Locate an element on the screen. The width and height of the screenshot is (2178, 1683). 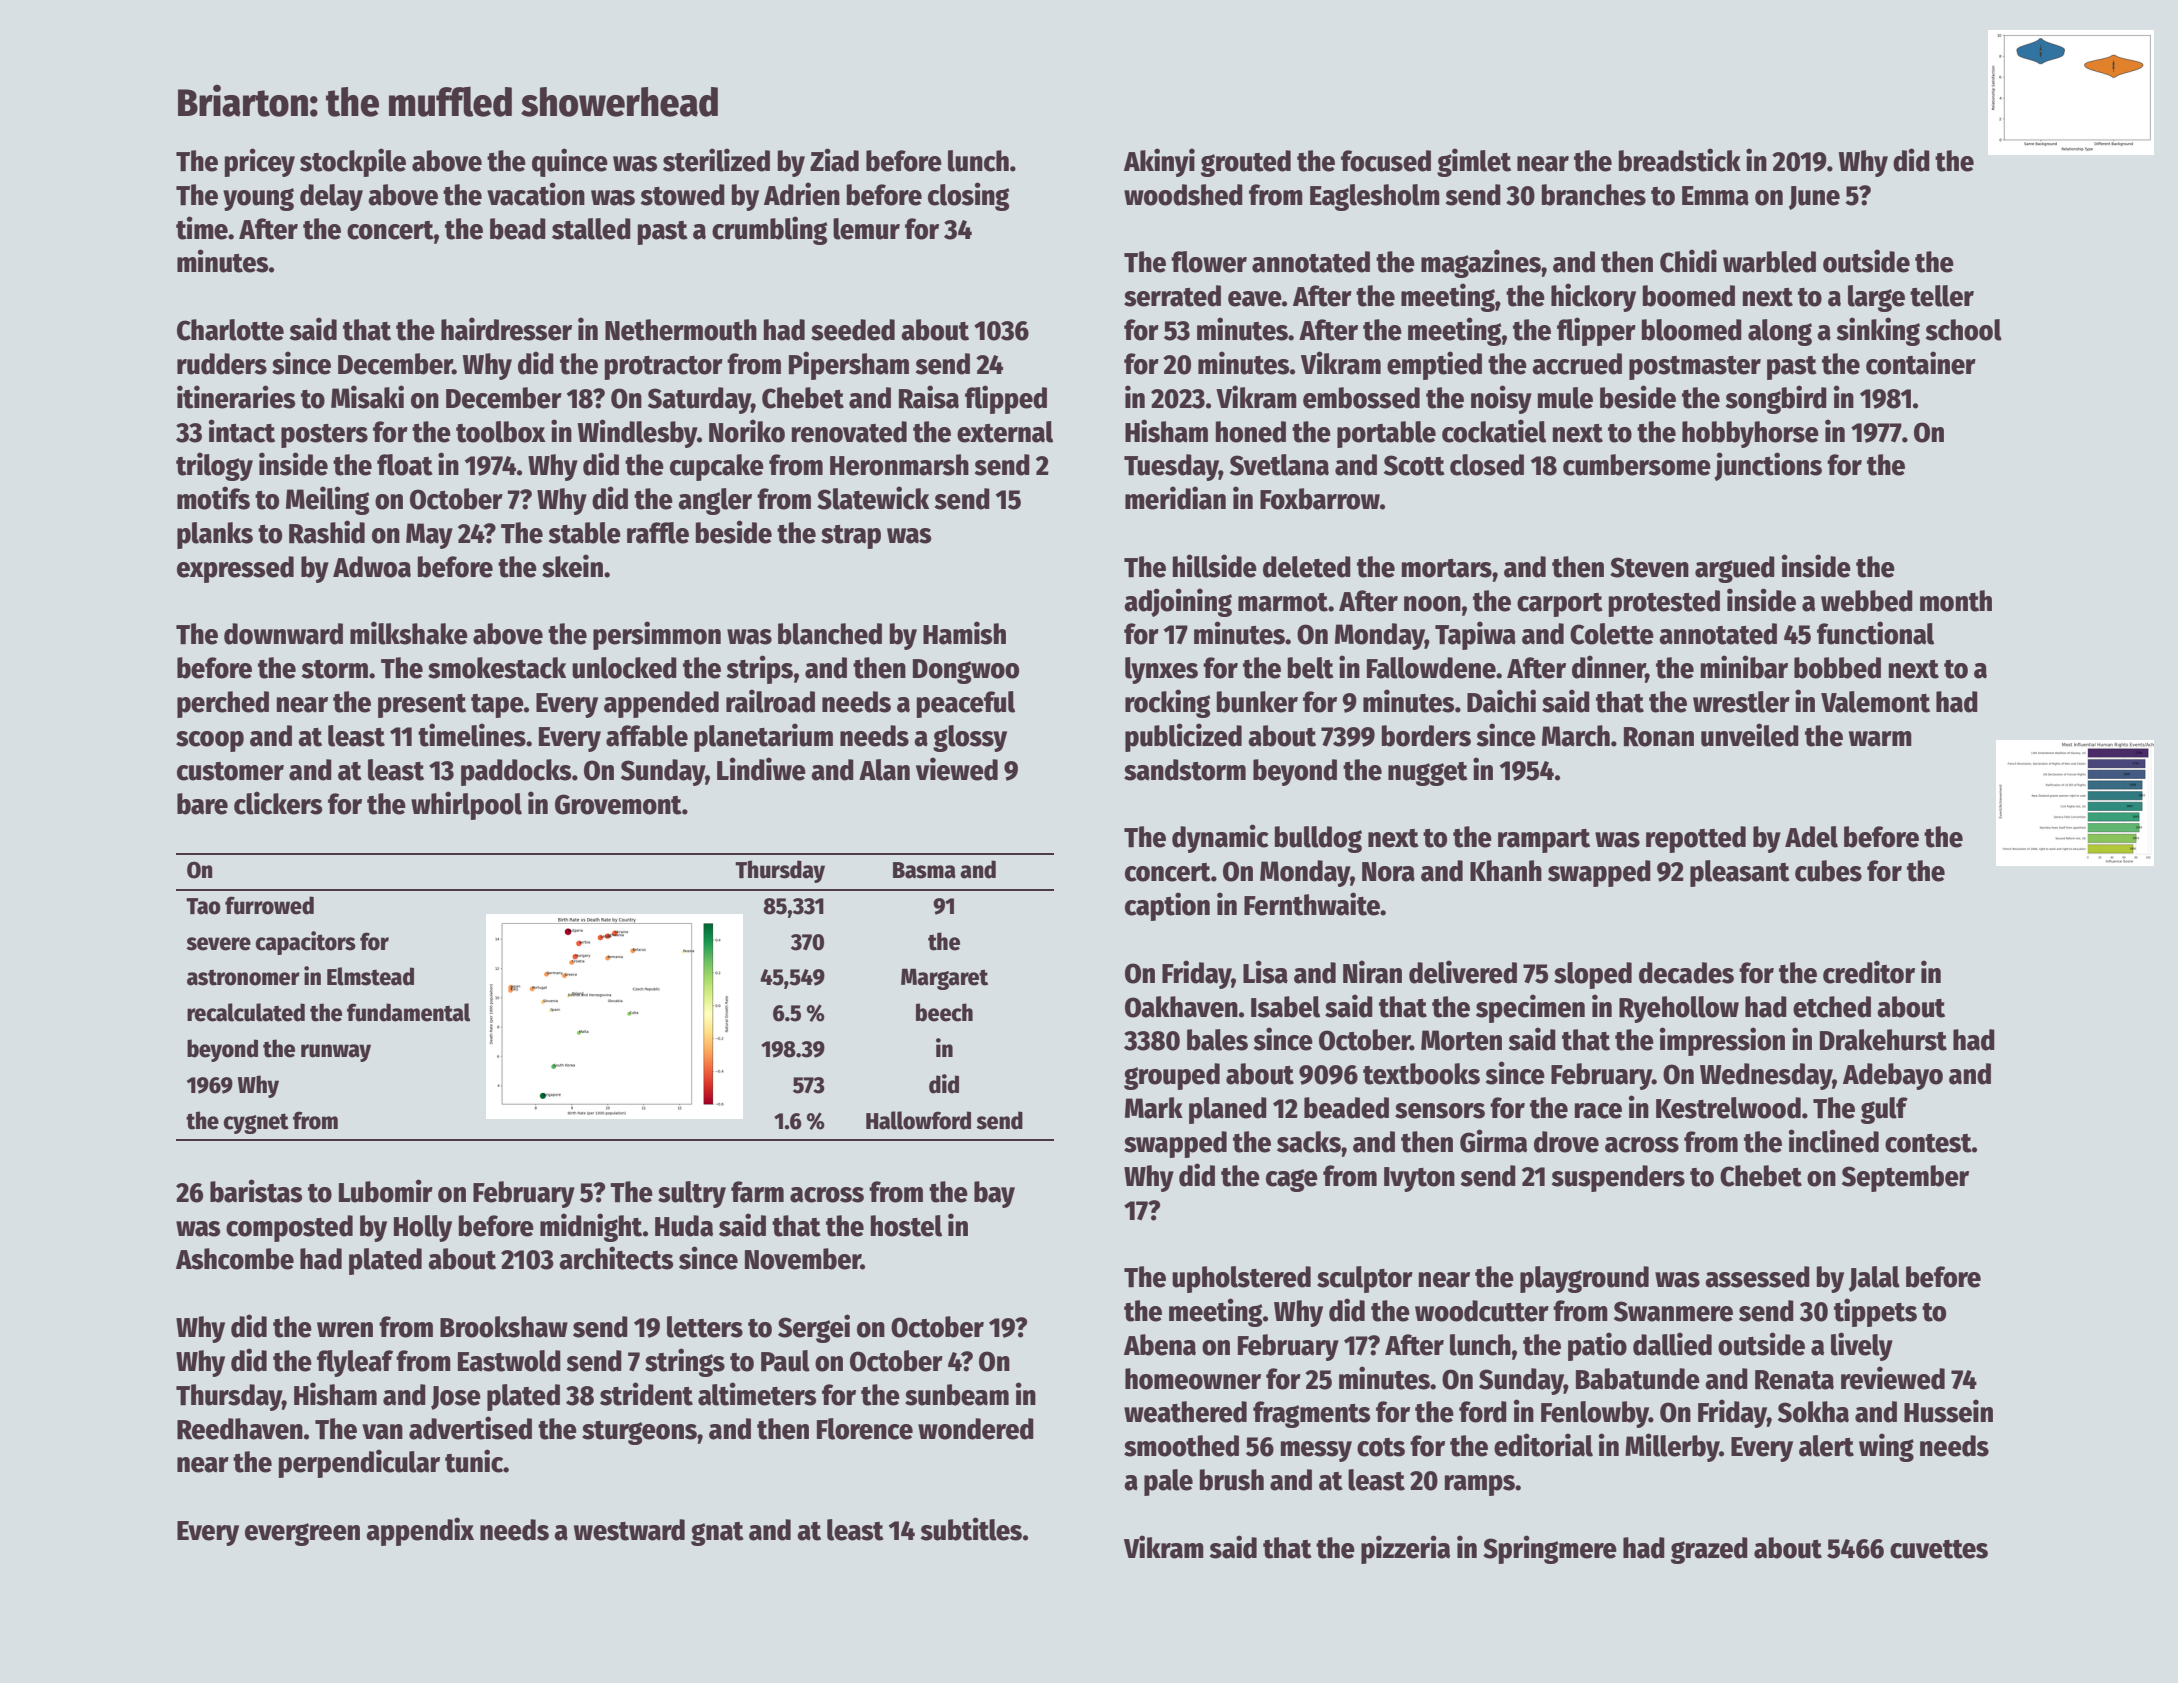
grouted is located at coordinates (1246, 163).
